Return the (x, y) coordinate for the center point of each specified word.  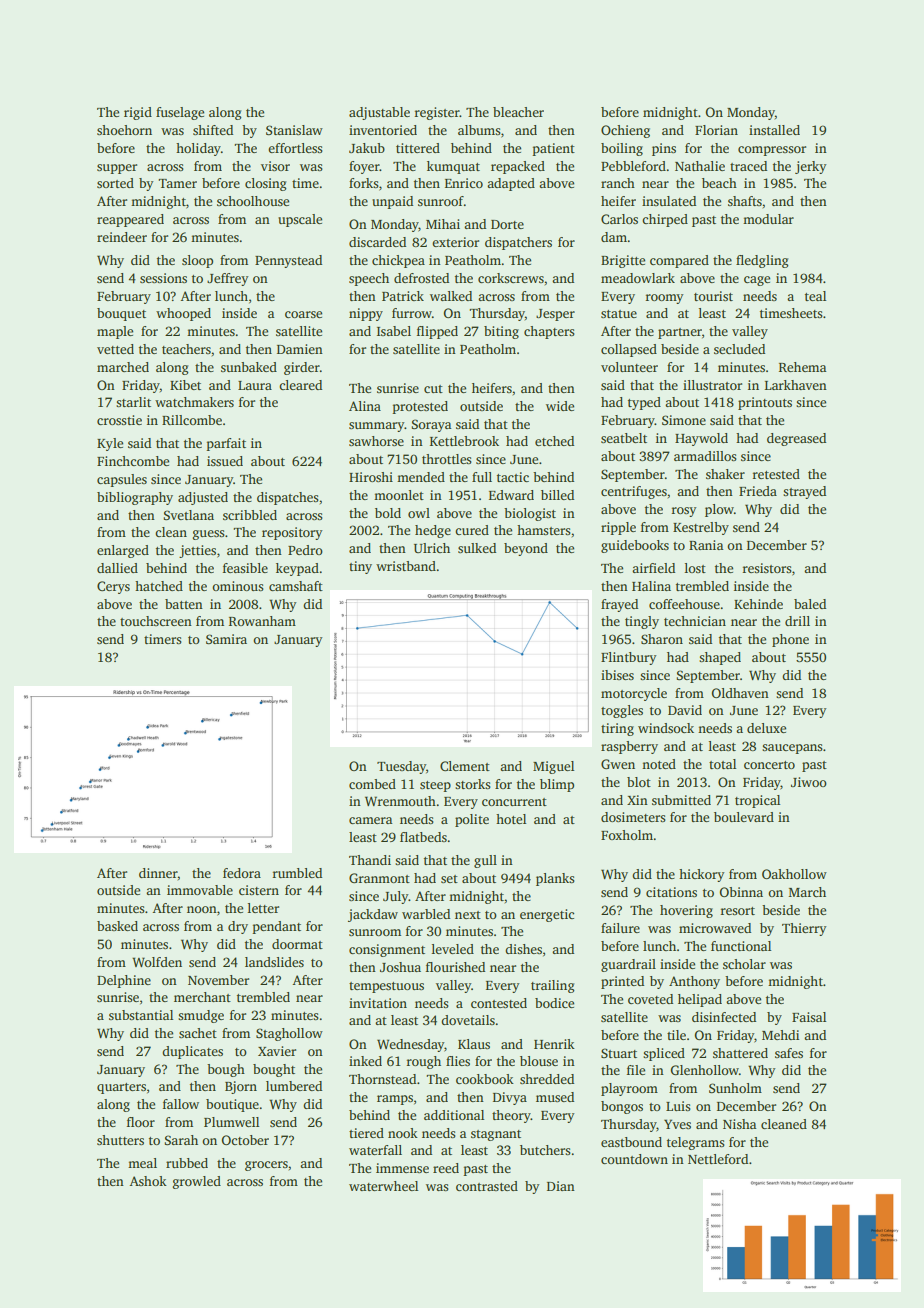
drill (797, 621)
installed (774, 130)
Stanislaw (294, 130)
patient (553, 149)
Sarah (181, 1140)
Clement (465, 766)
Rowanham (262, 621)
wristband (406, 566)
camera (370, 820)
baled (810, 604)
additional (454, 1115)
